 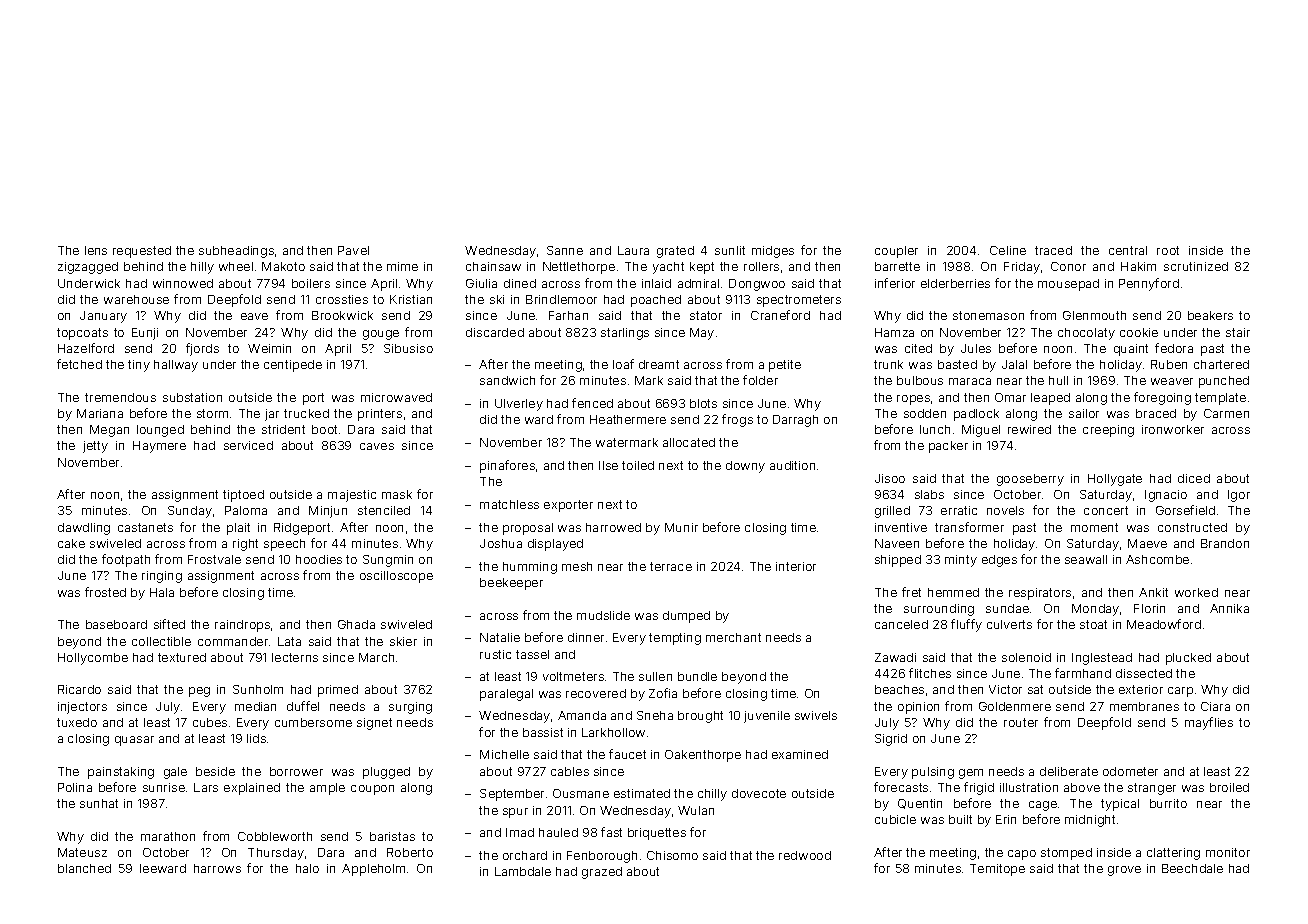 What do you see at coordinates (1221, 364) in the page?
I see `chartered` at bounding box center [1221, 364].
